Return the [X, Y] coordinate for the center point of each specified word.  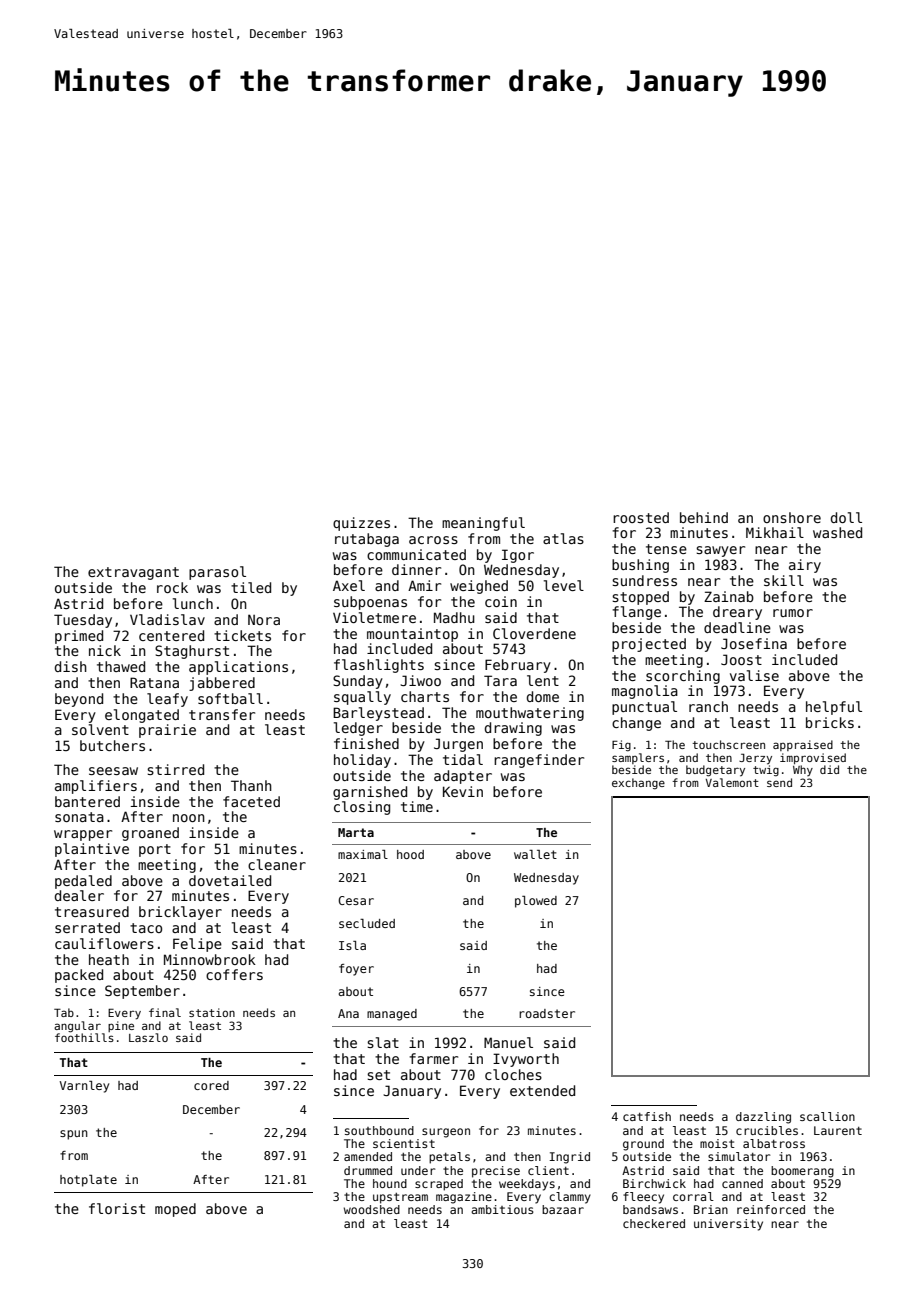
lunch [193, 603]
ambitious [502, 1209]
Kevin [463, 791]
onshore [792, 517]
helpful [834, 708]
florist [117, 1208]
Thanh [251, 785]
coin [501, 601]
